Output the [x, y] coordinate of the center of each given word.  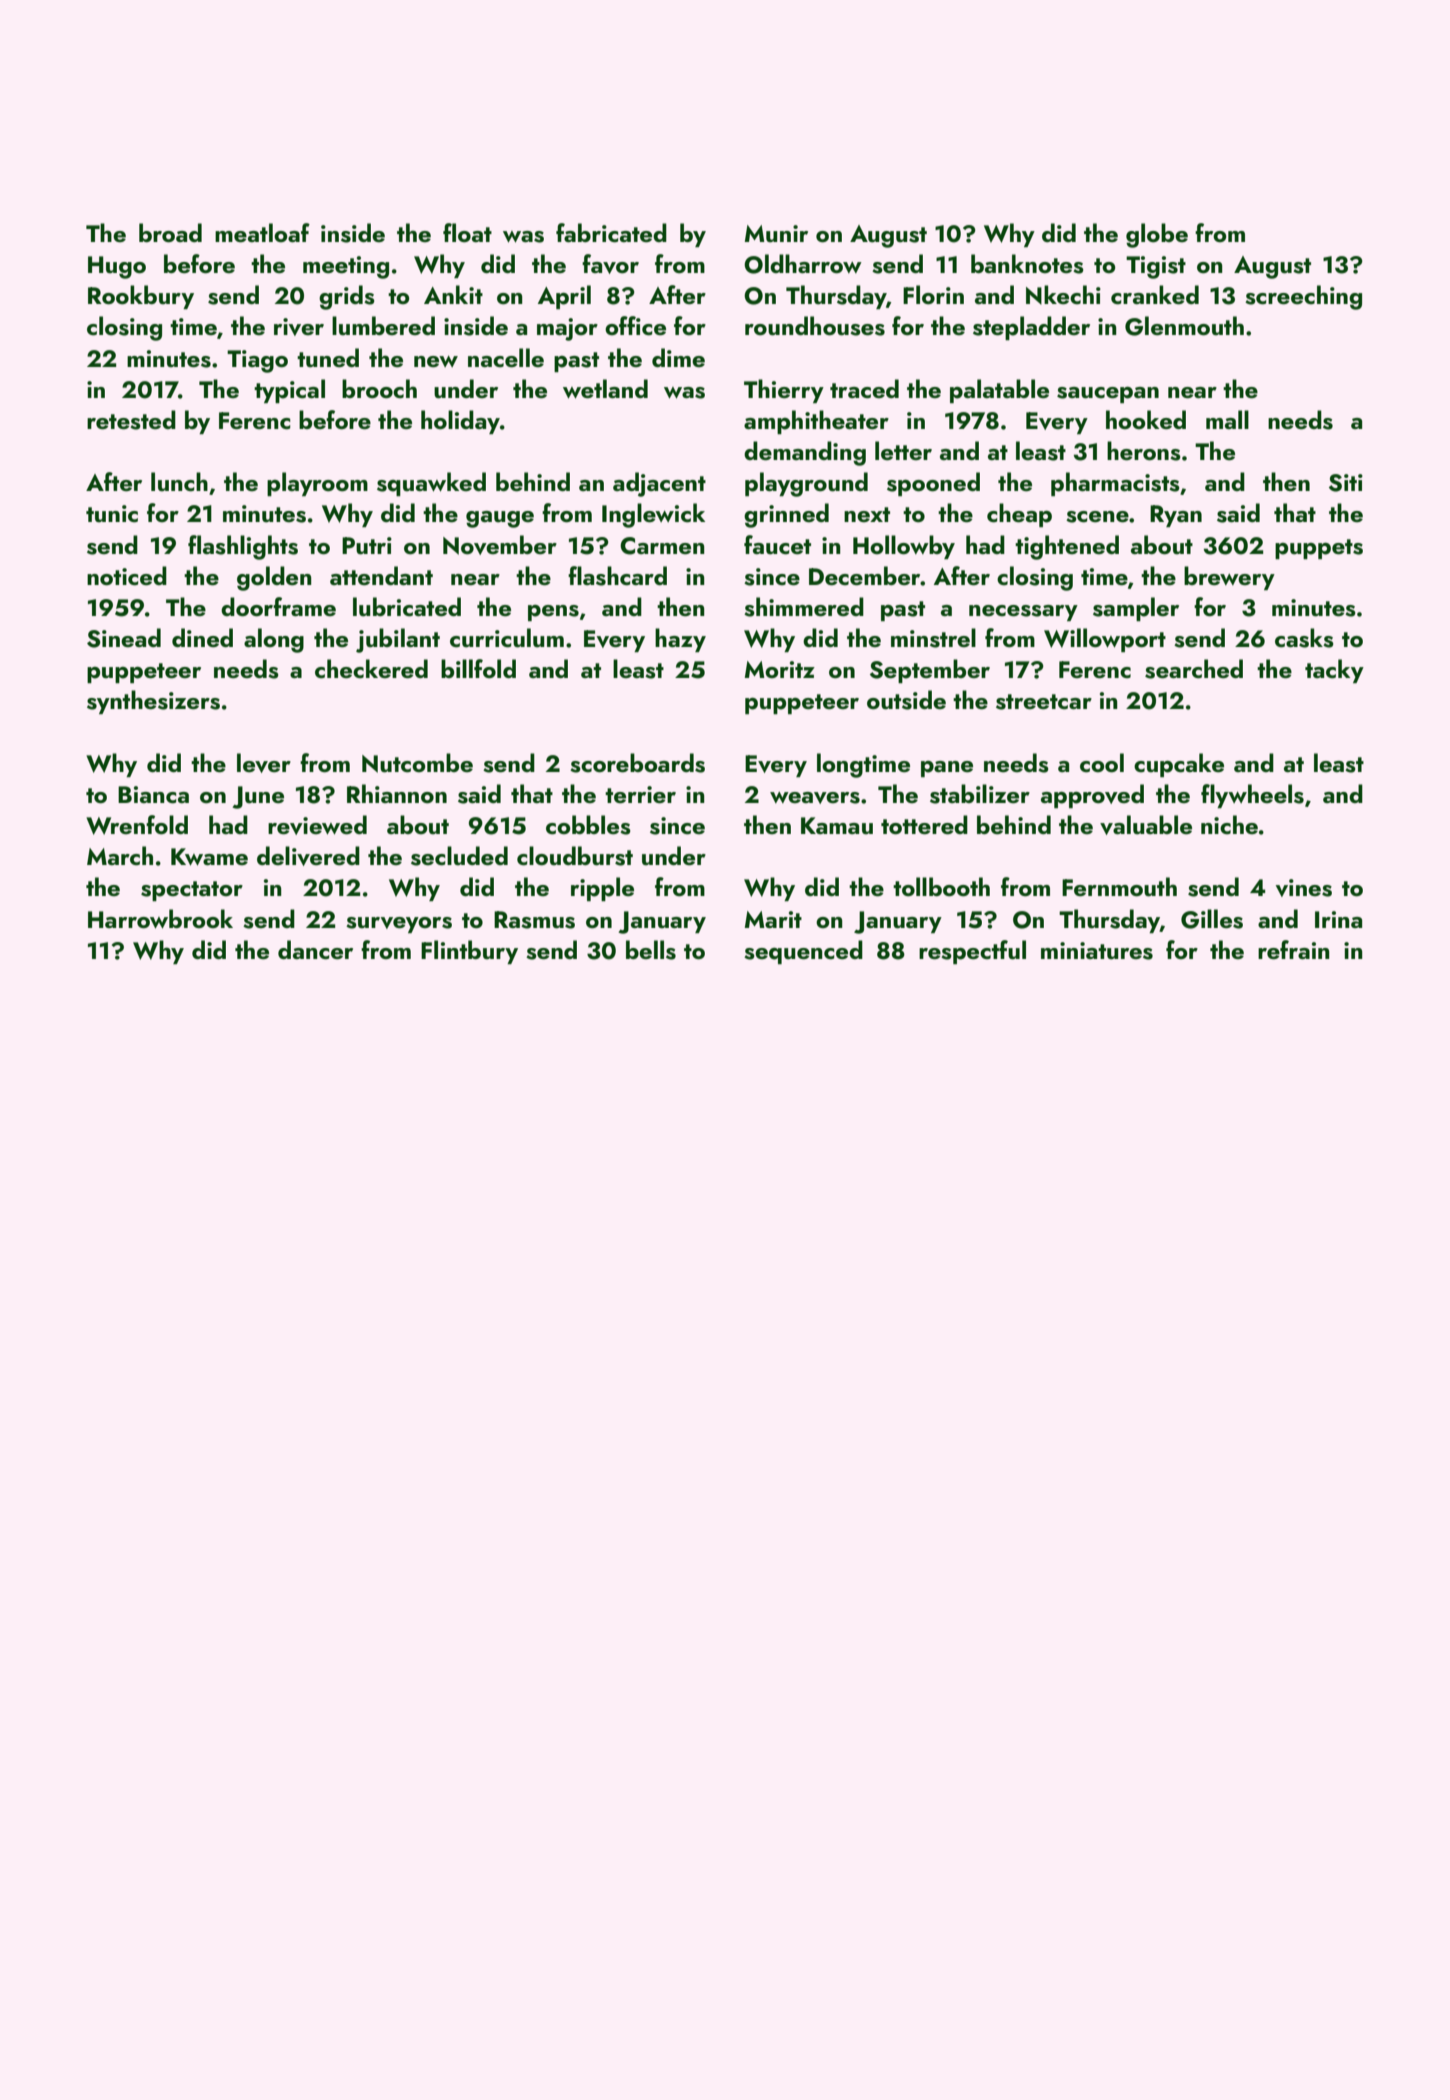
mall [1227, 419]
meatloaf [262, 232]
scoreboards [637, 763]
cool [1102, 763]
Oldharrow [803, 264]
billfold [478, 668]
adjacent [659, 484]
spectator [192, 891]
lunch [179, 482]
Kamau [837, 826]
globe [1157, 235]
